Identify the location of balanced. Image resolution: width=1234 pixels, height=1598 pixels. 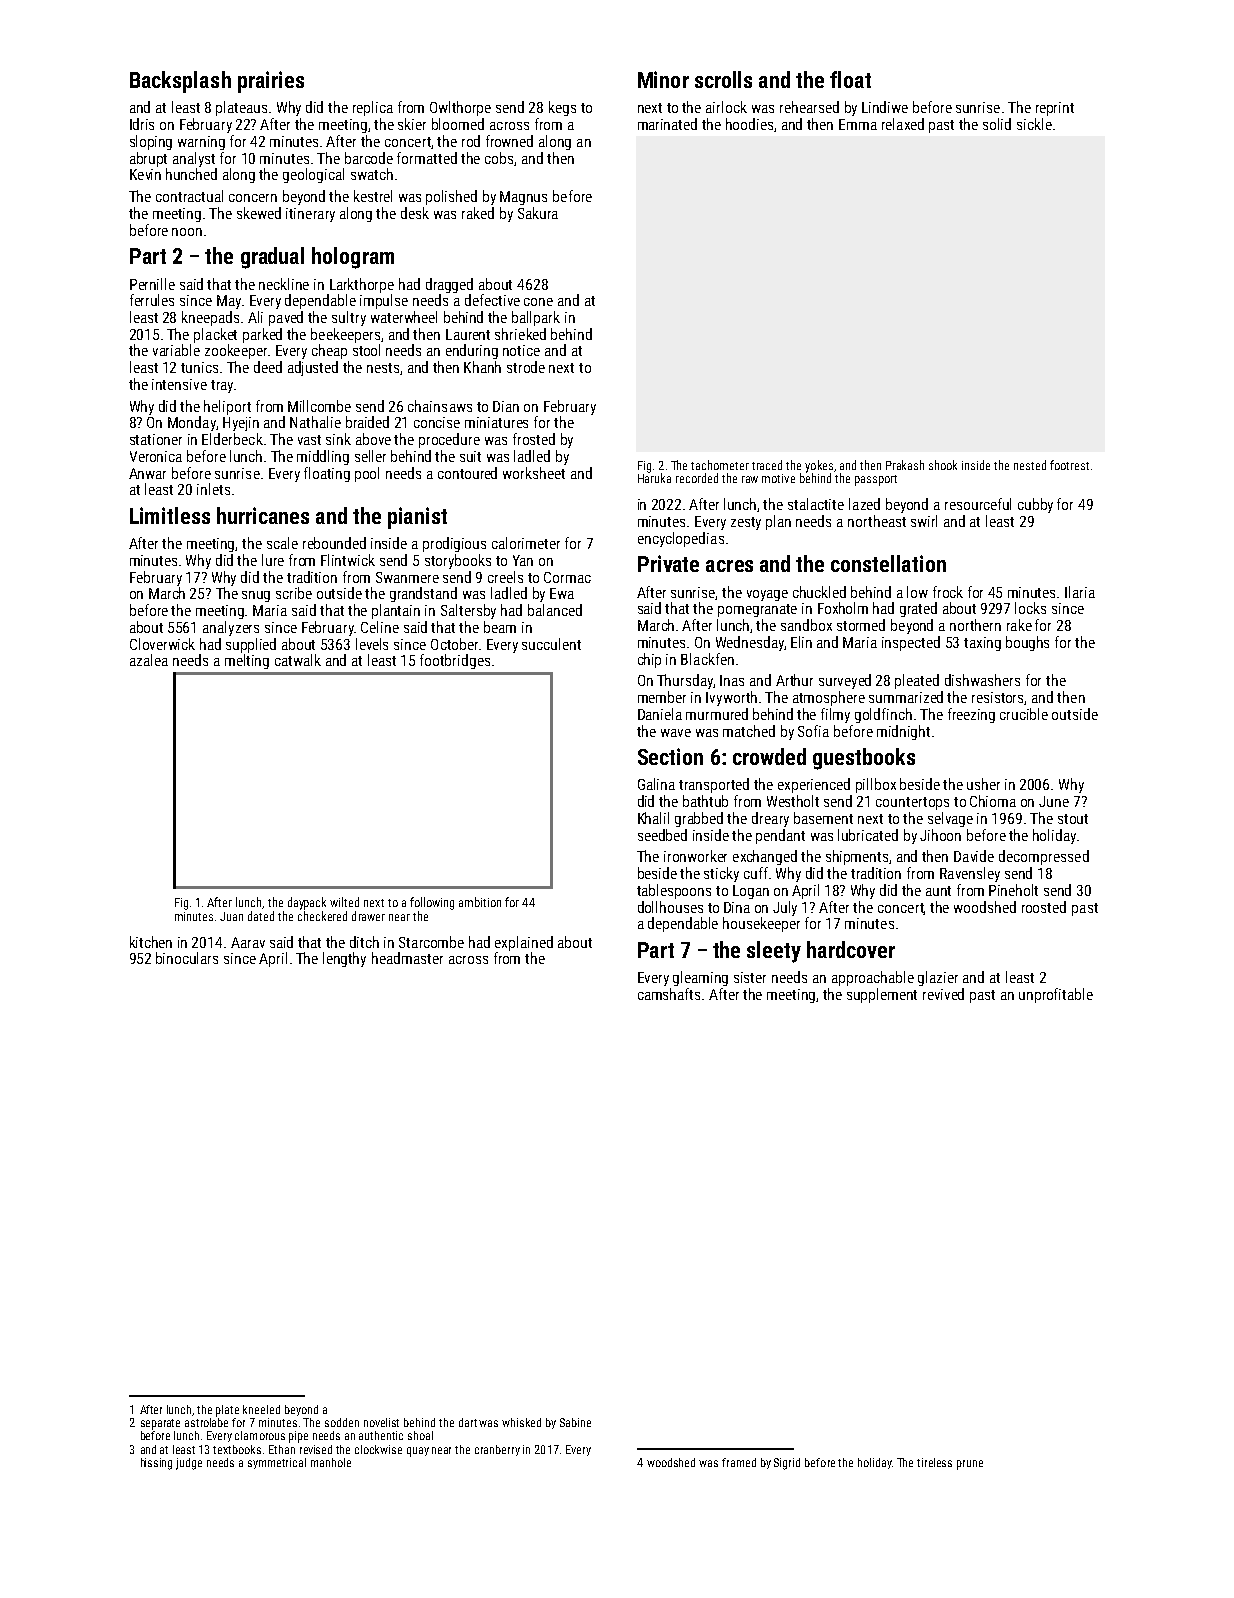
(555, 610).
